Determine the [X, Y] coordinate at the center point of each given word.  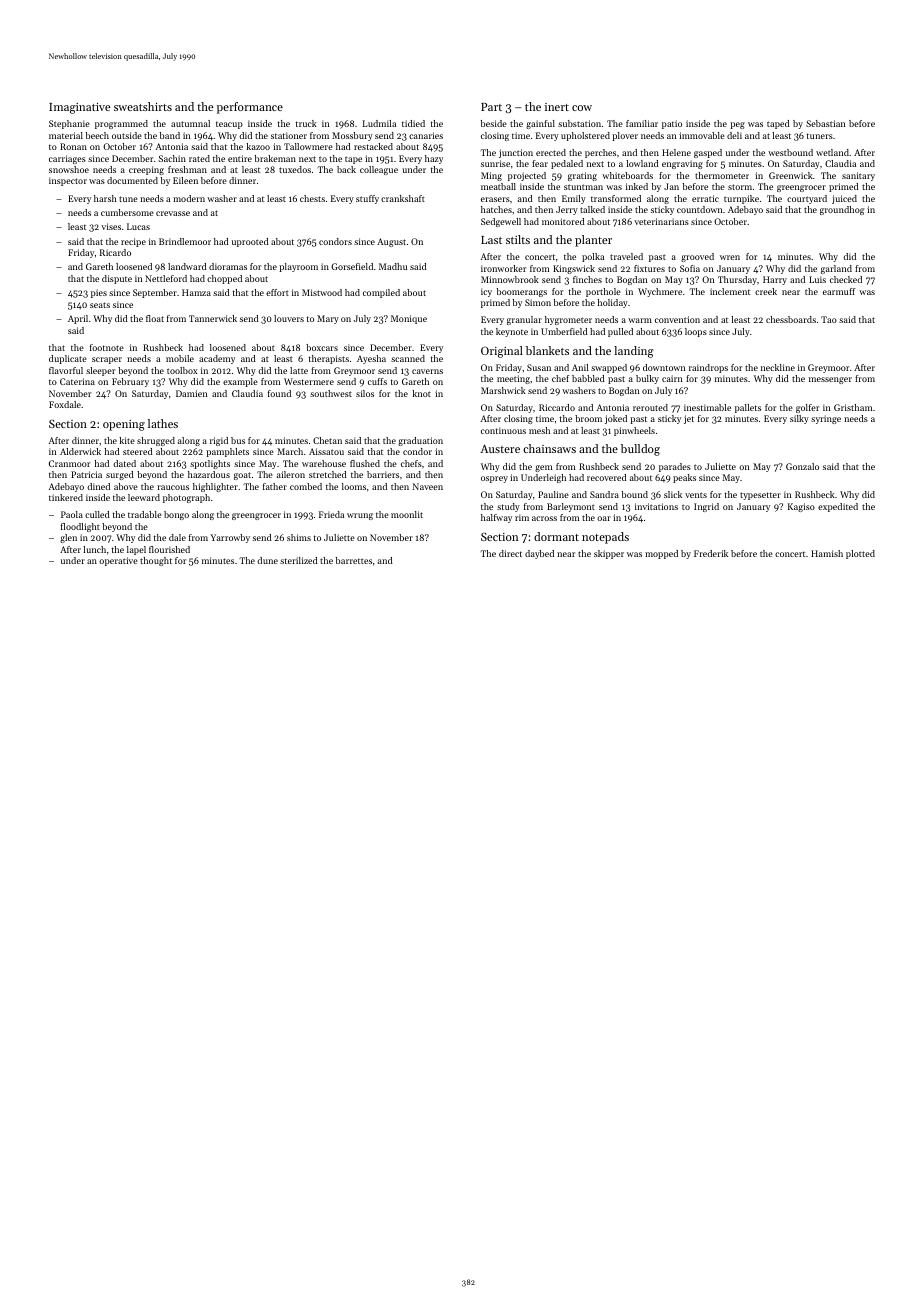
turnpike [741, 199]
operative [118, 561]
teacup [229, 125]
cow [582, 108]
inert [557, 107]
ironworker [503, 268]
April [78, 319]
